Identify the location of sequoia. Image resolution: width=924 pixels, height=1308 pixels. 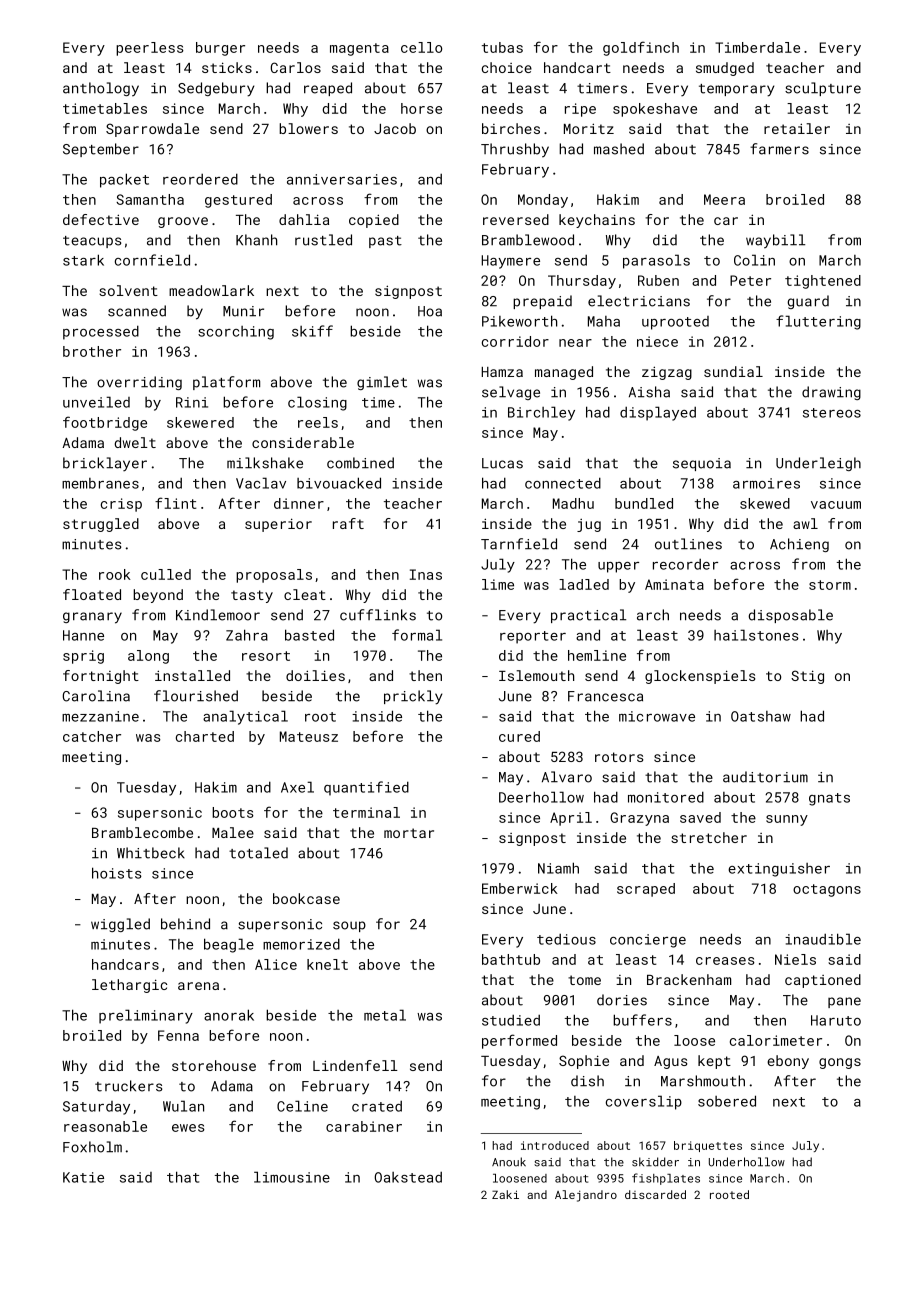
(702, 464).
